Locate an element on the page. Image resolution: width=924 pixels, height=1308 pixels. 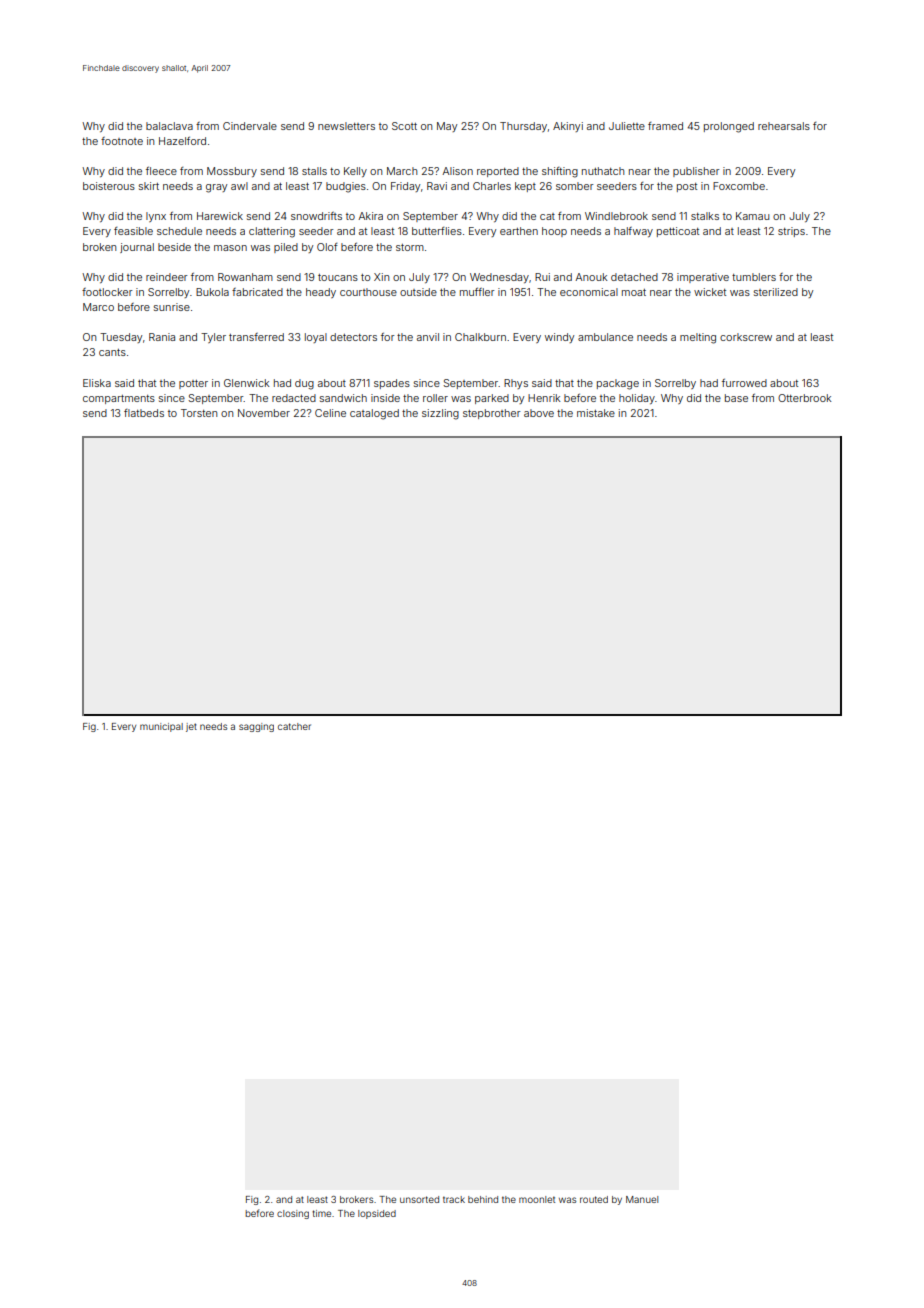
sagging is located at coordinates (256, 727).
